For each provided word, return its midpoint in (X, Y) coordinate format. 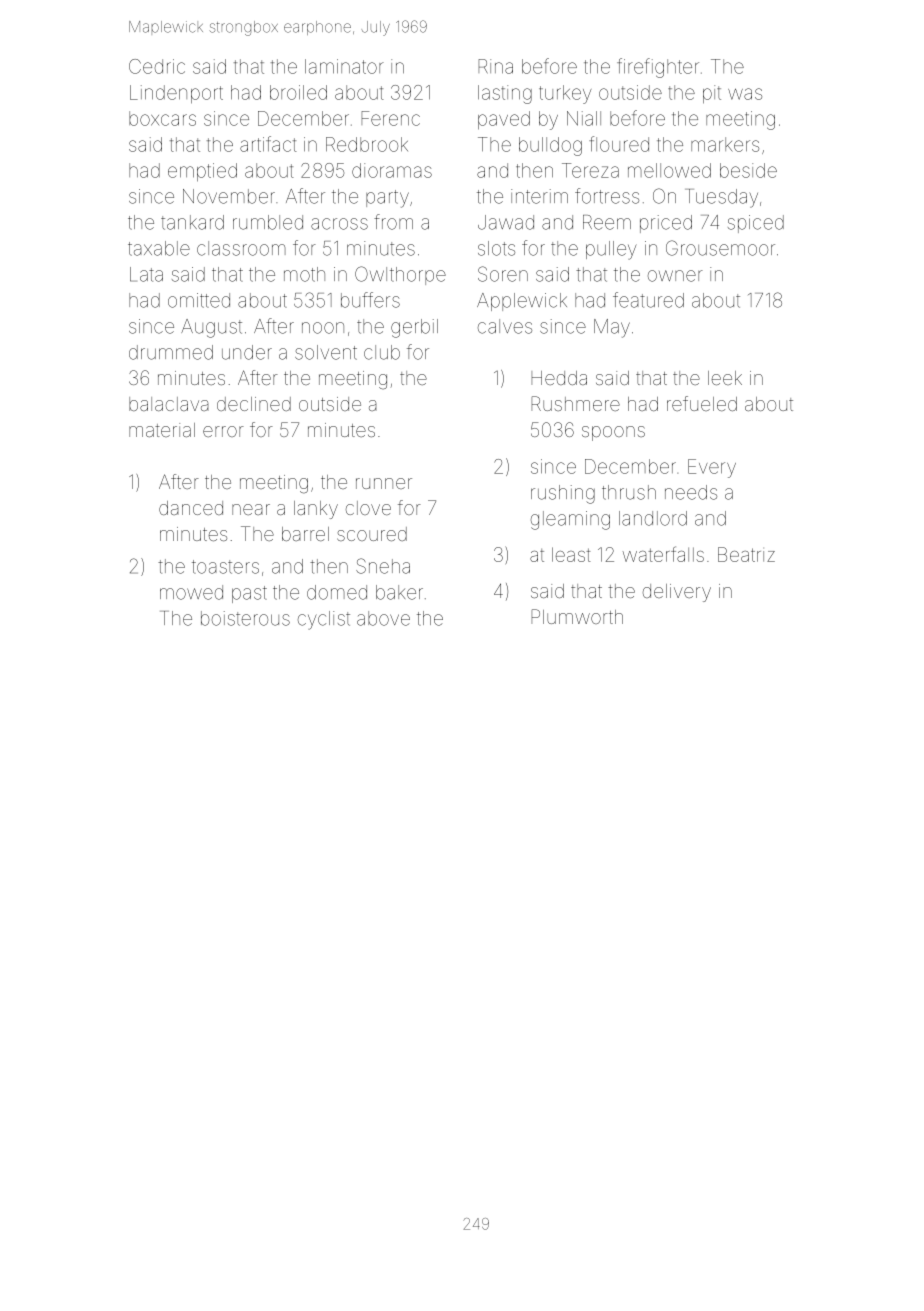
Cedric (157, 66)
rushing (563, 494)
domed (337, 592)
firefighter (658, 68)
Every (712, 468)
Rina (495, 66)
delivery (677, 593)
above (383, 618)
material (162, 430)
